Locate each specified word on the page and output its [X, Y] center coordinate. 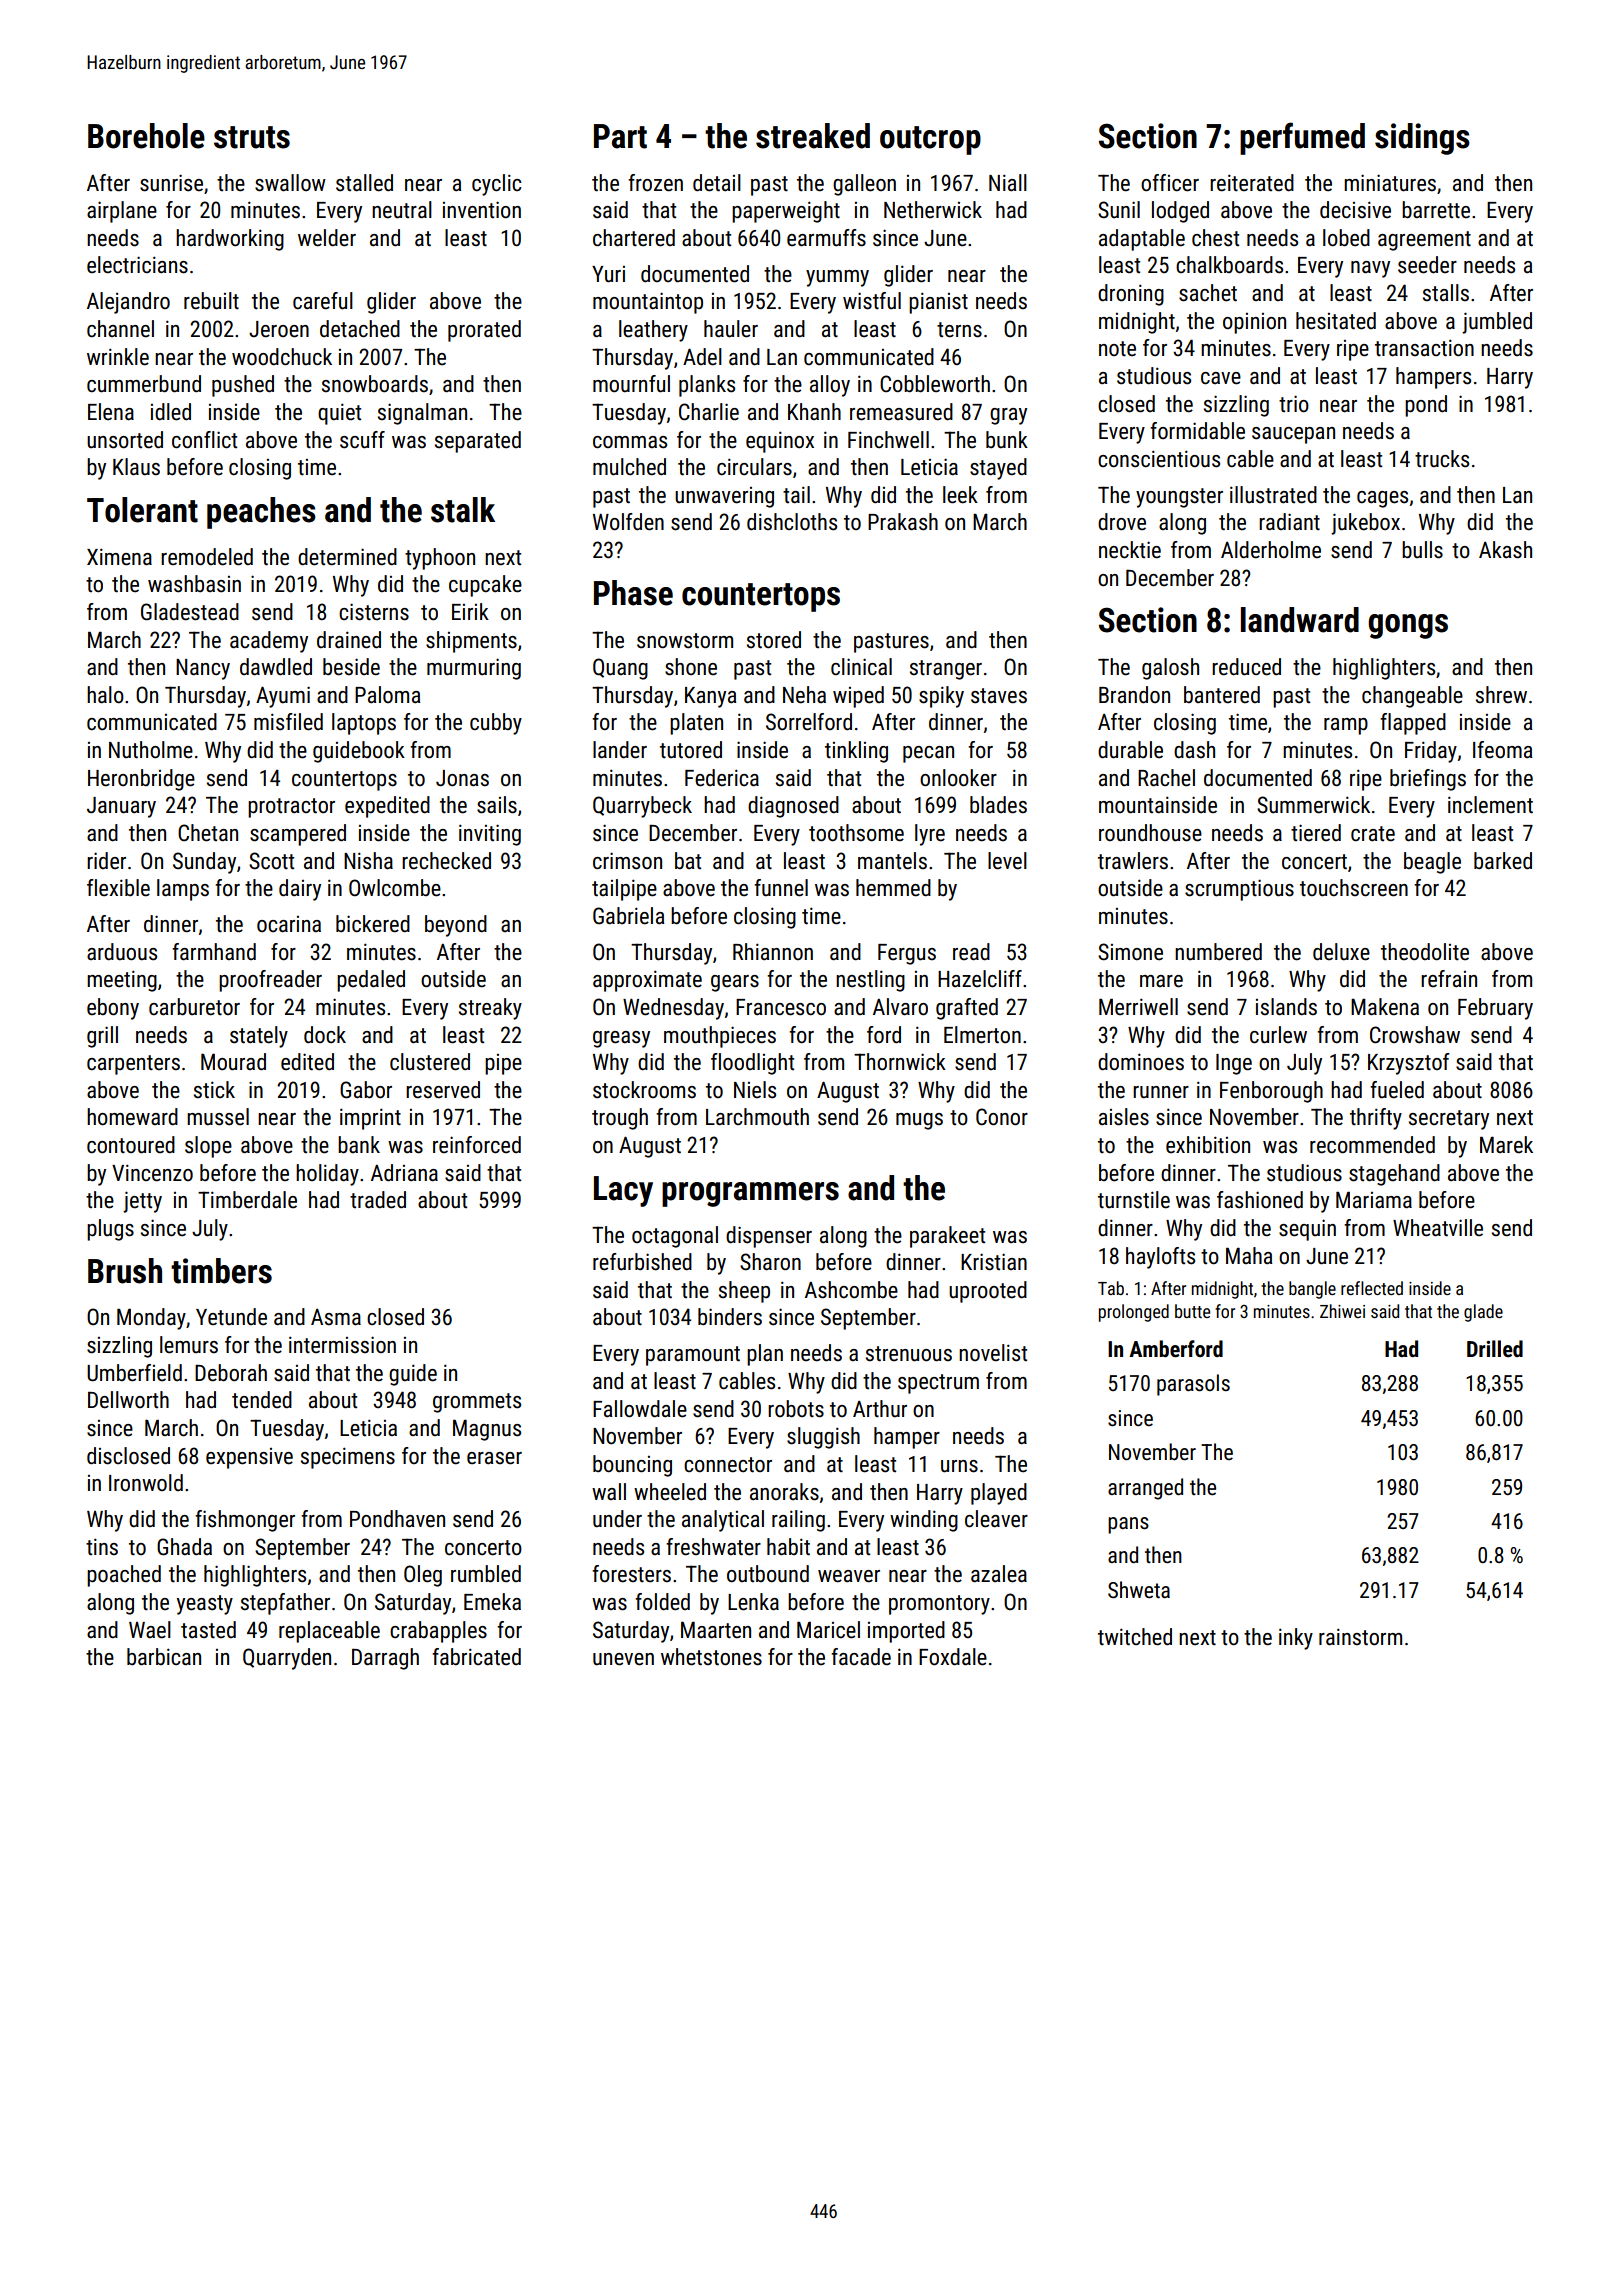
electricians [137, 265]
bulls [1422, 550]
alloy [830, 386]
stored [774, 640]
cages [1382, 499]
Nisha [368, 861]
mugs [919, 1121]
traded [378, 1200]
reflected [1372, 1288]
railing [798, 1521]
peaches [261, 513]
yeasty [205, 1605]
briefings [1428, 780]
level [1007, 861]
